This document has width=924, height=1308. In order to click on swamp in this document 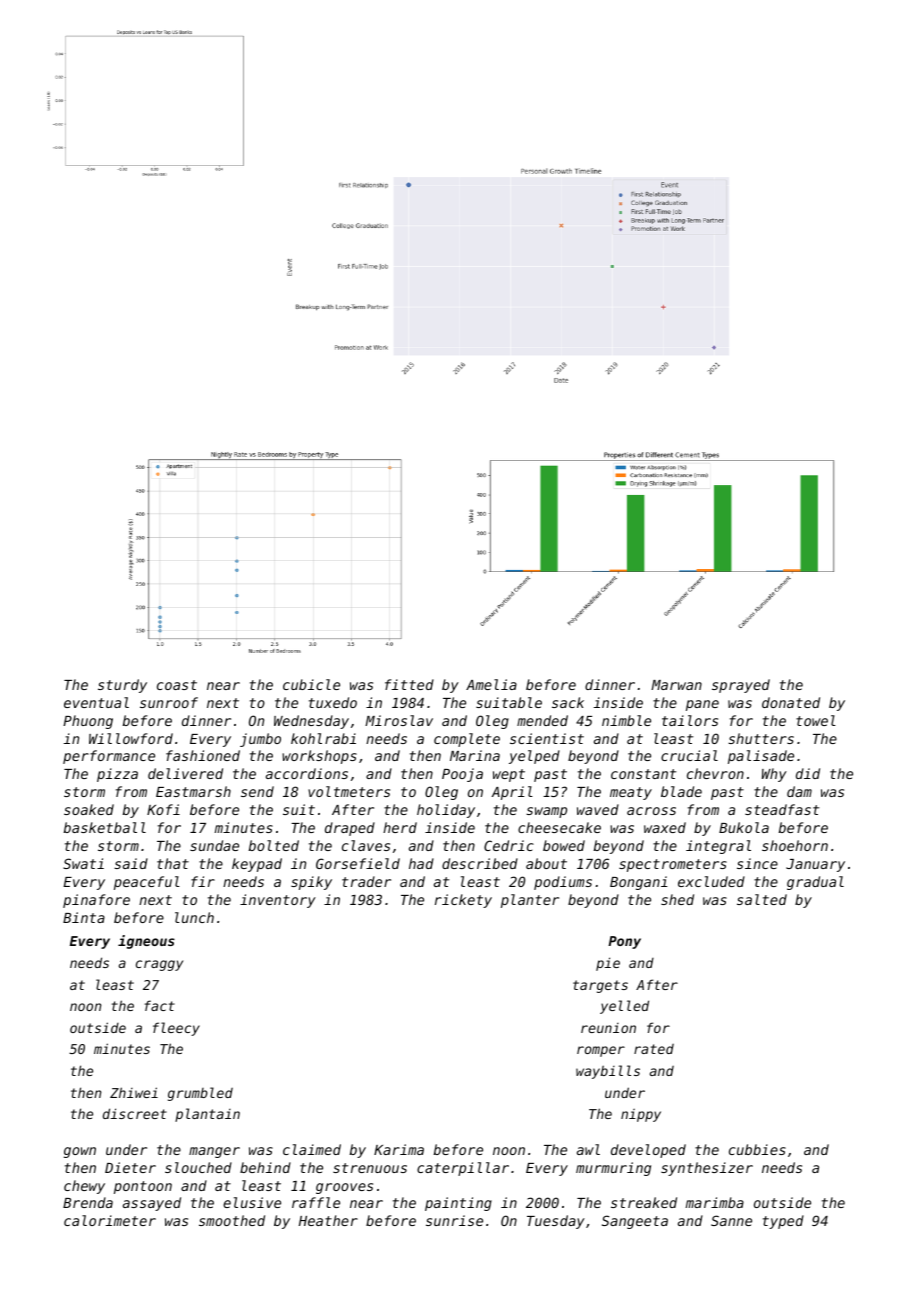, I will do `click(546, 812)`.
